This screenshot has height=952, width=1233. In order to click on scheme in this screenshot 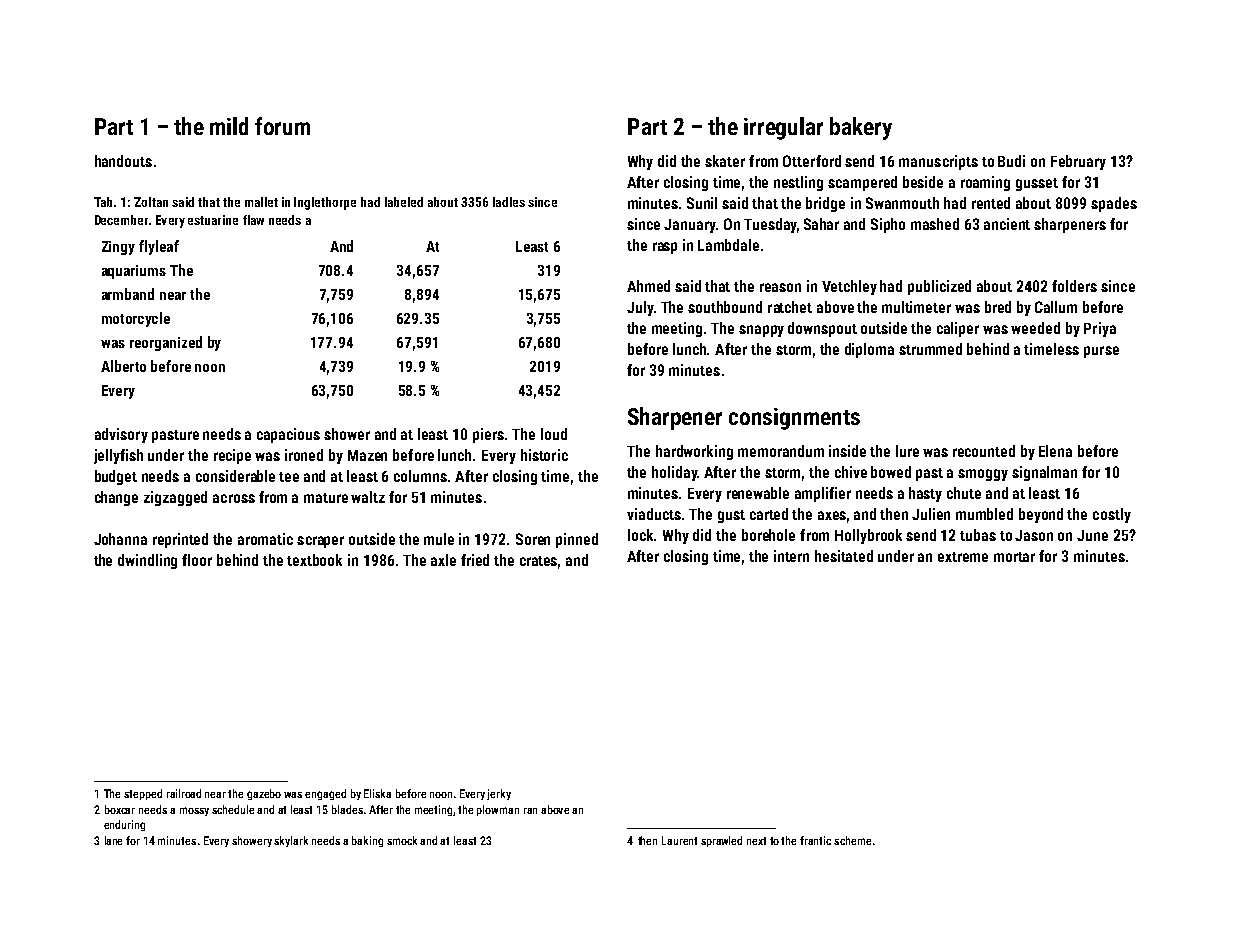, I will do `click(852, 840)`.
